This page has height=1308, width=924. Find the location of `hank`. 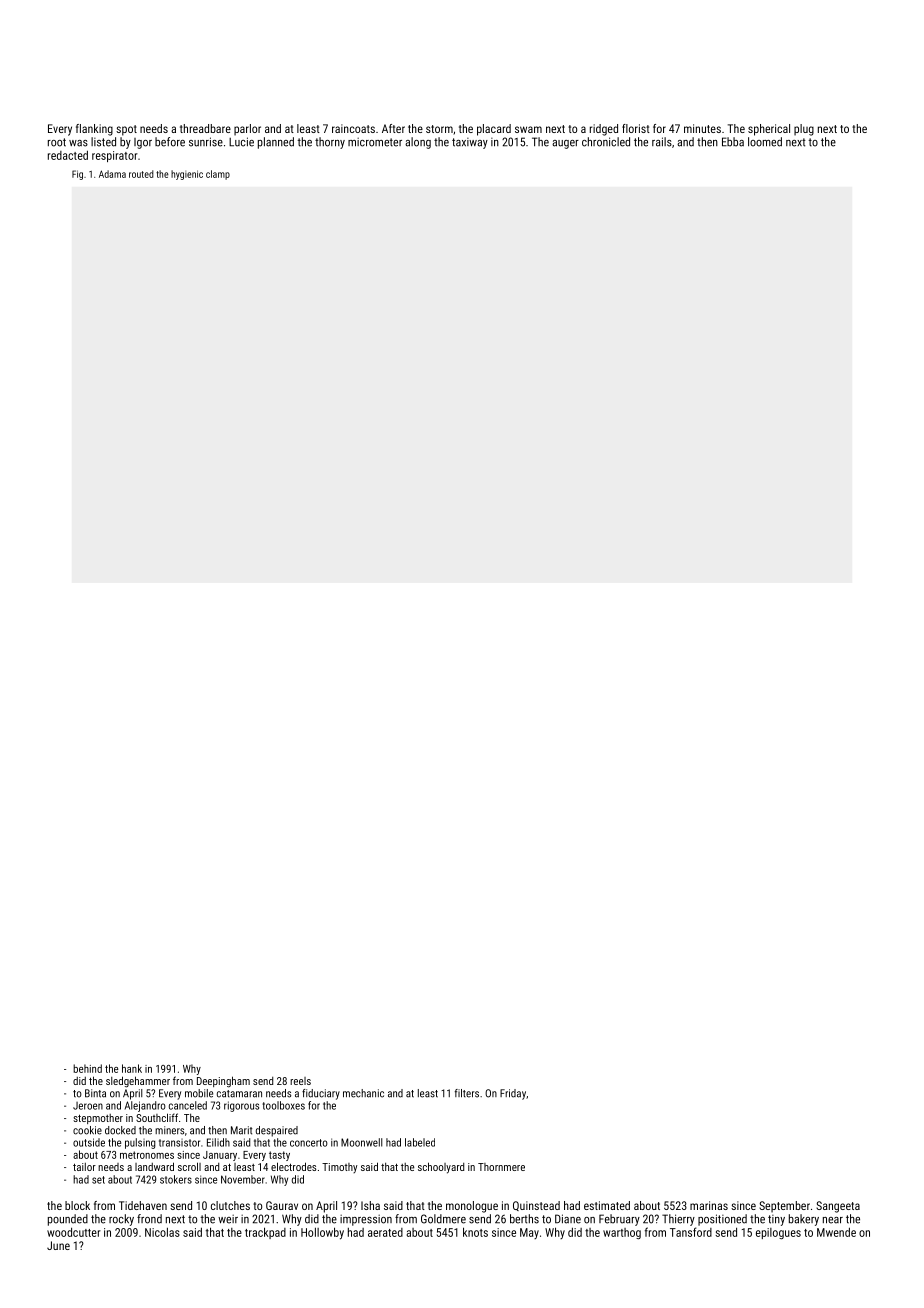

hank is located at coordinates (132, 1068).
